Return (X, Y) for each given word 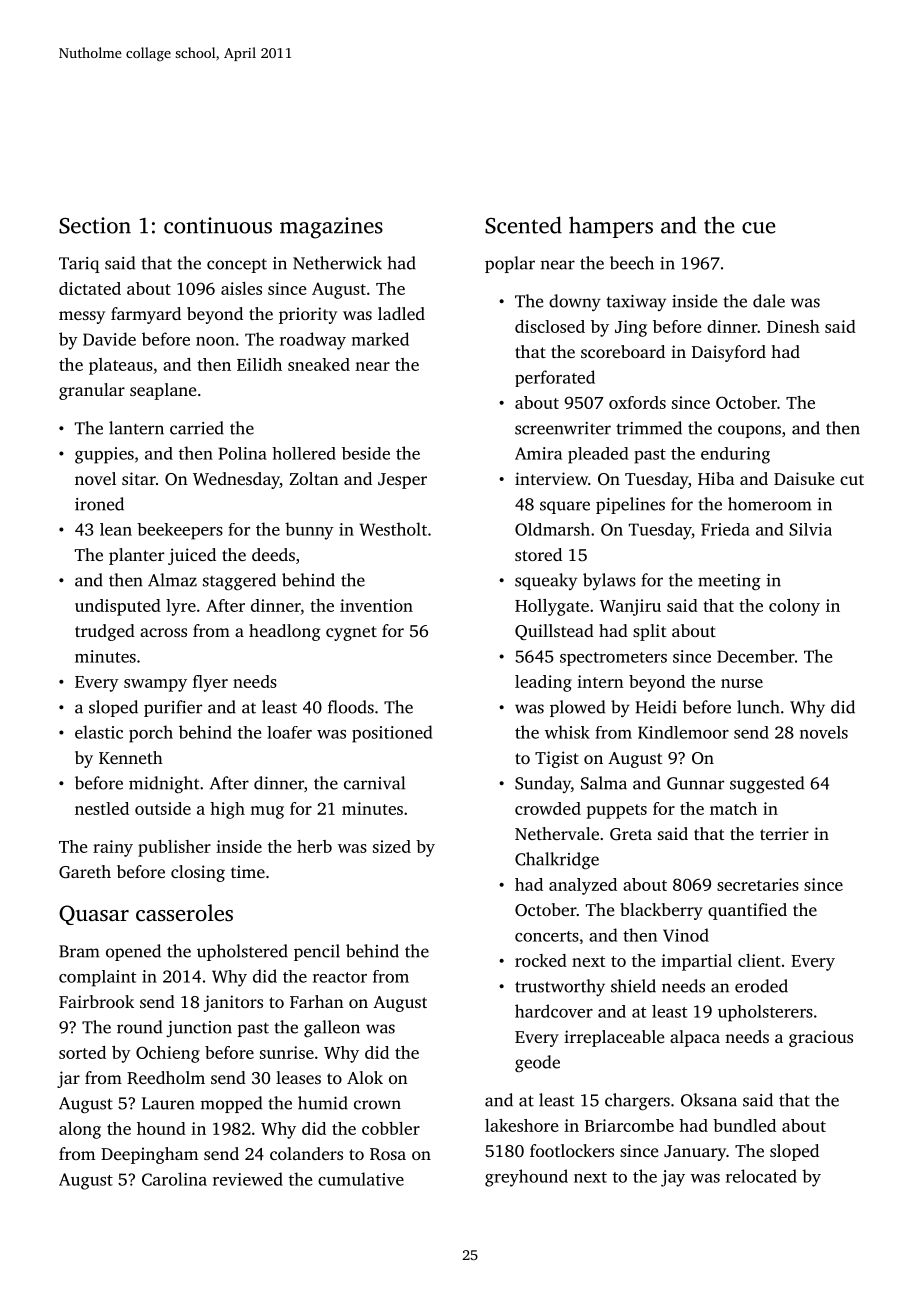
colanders (306, 1153)
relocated (761, 1176)
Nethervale (557, 833)
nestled (102, 808)
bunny (309, 531)
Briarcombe (629, 1125)
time (248, 871)
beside (366, 453)
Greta (631, 834)
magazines (331, 228)
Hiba (716, 478)
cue (759, 228)
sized (392, 846)
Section (95, 225)
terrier (784, 833)
